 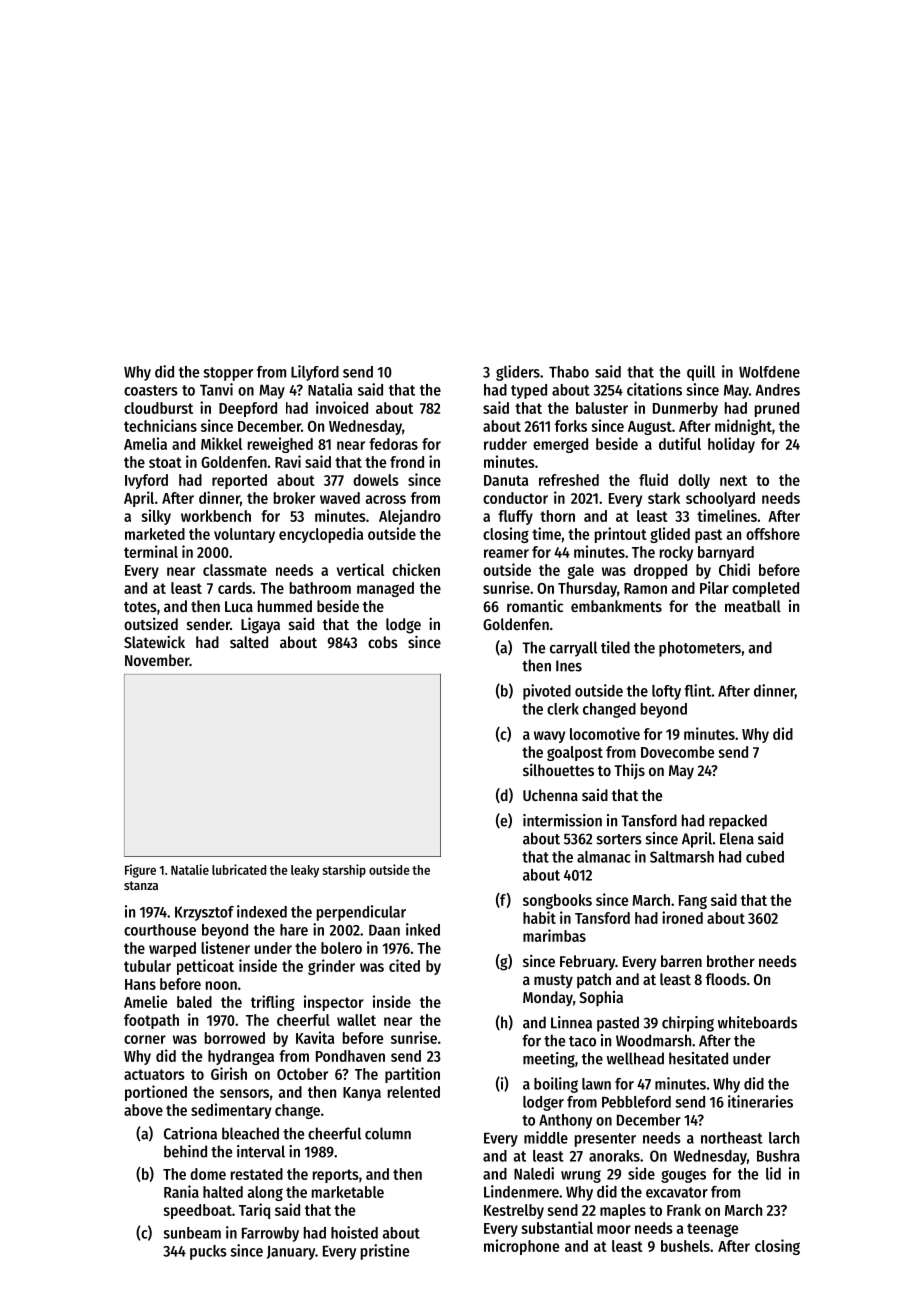 What do you see at coordinates (249, 642) in the screenshot?
I see `salted` at bounding box center [249, 642].
